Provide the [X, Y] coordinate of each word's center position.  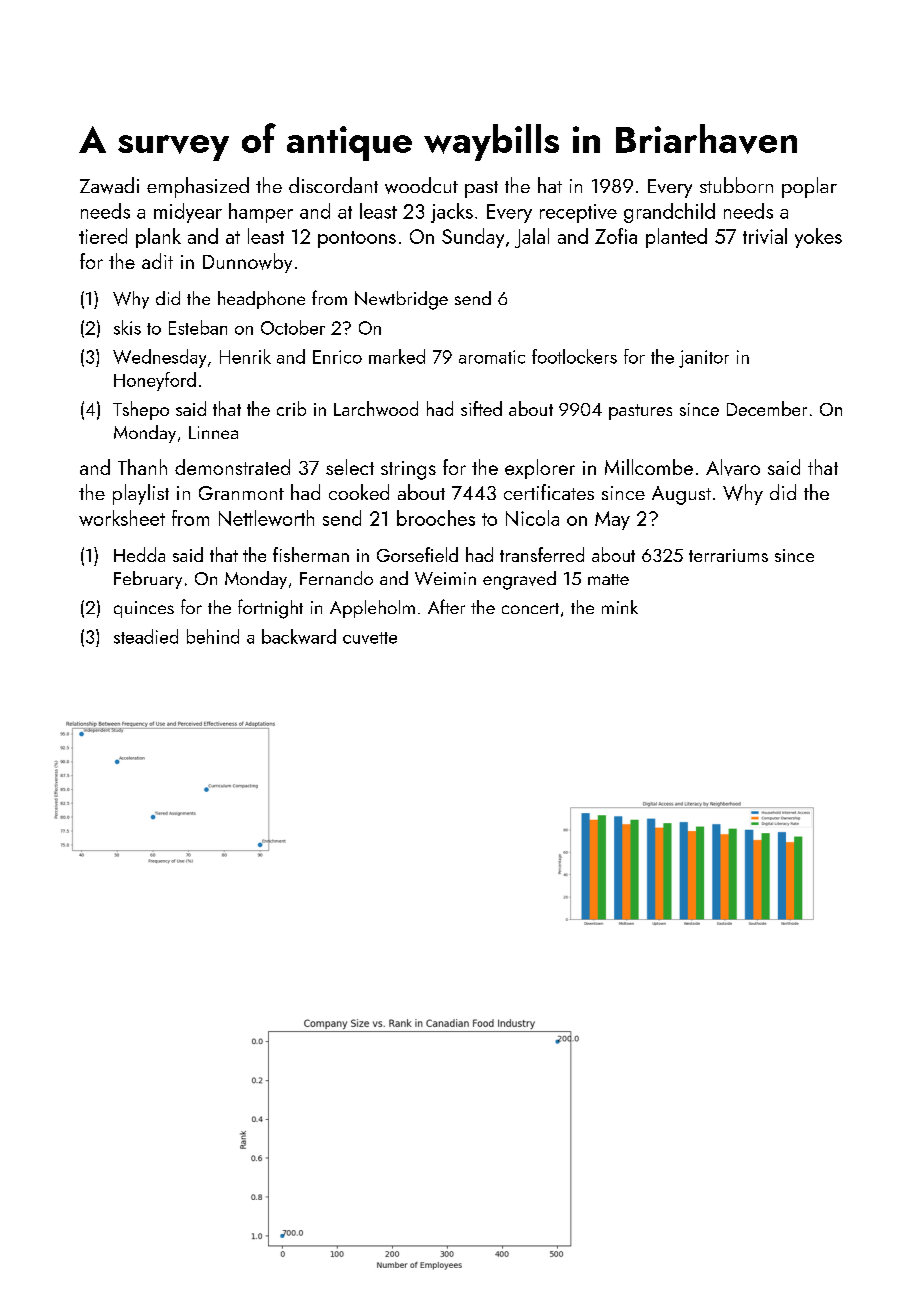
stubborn [736, 185]
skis [127, 327]
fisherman [311, 554]
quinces [144, 609]
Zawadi [109, 185]
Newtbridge [401, 300]
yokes [818, 238]
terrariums [728, 555]
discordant [333, 185]
